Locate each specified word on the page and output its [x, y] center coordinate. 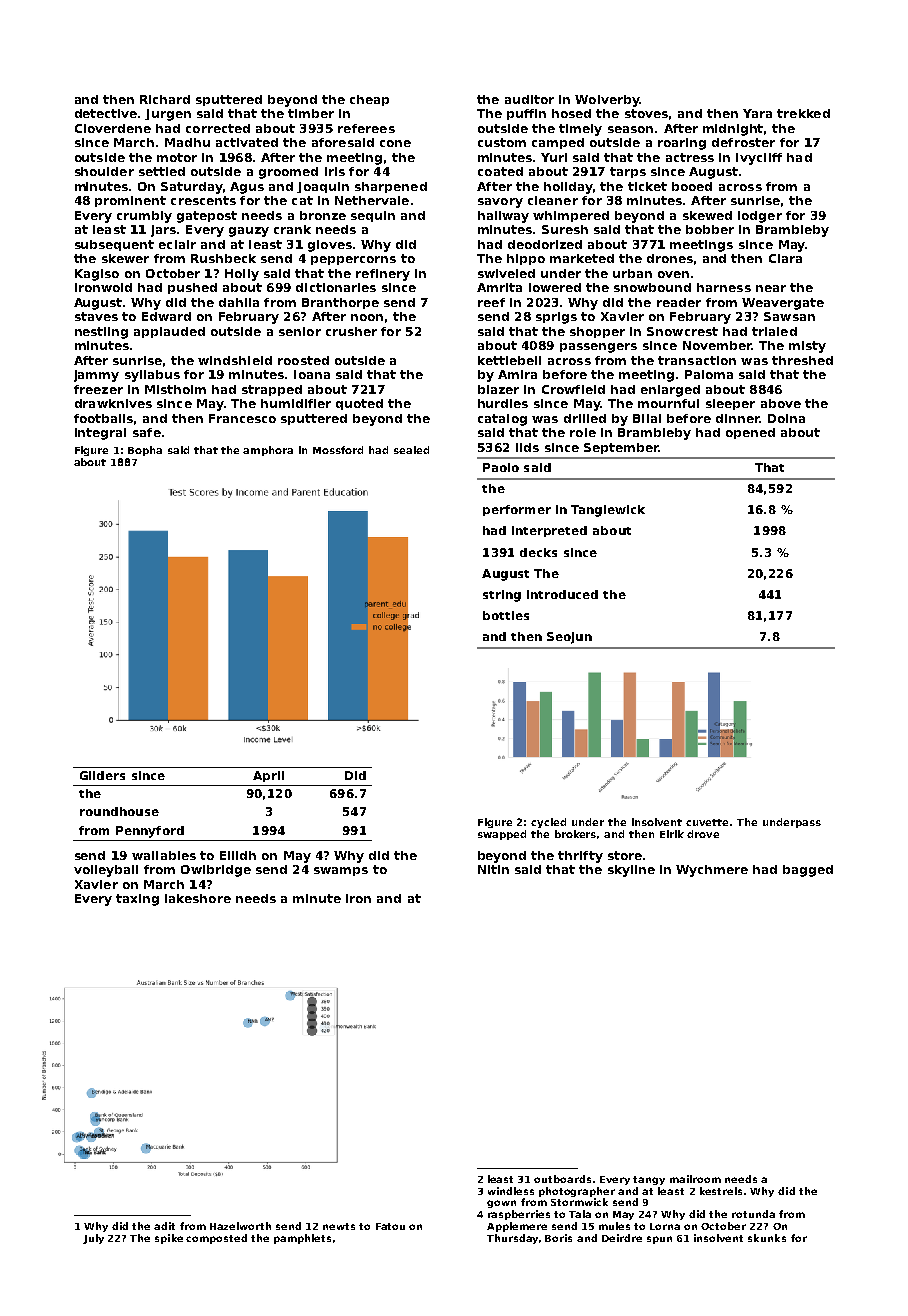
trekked [803, 113]
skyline [631, 871]
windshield [235, 360]
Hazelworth [240, 1226]
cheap [369, 100]
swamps [341, 871]
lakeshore [198, 898]
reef [491, 302]
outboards [562, 1179]
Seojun [569, 638]
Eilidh [238, 855]
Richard [165, 99]
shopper [597, 332]
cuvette [707, 822]
